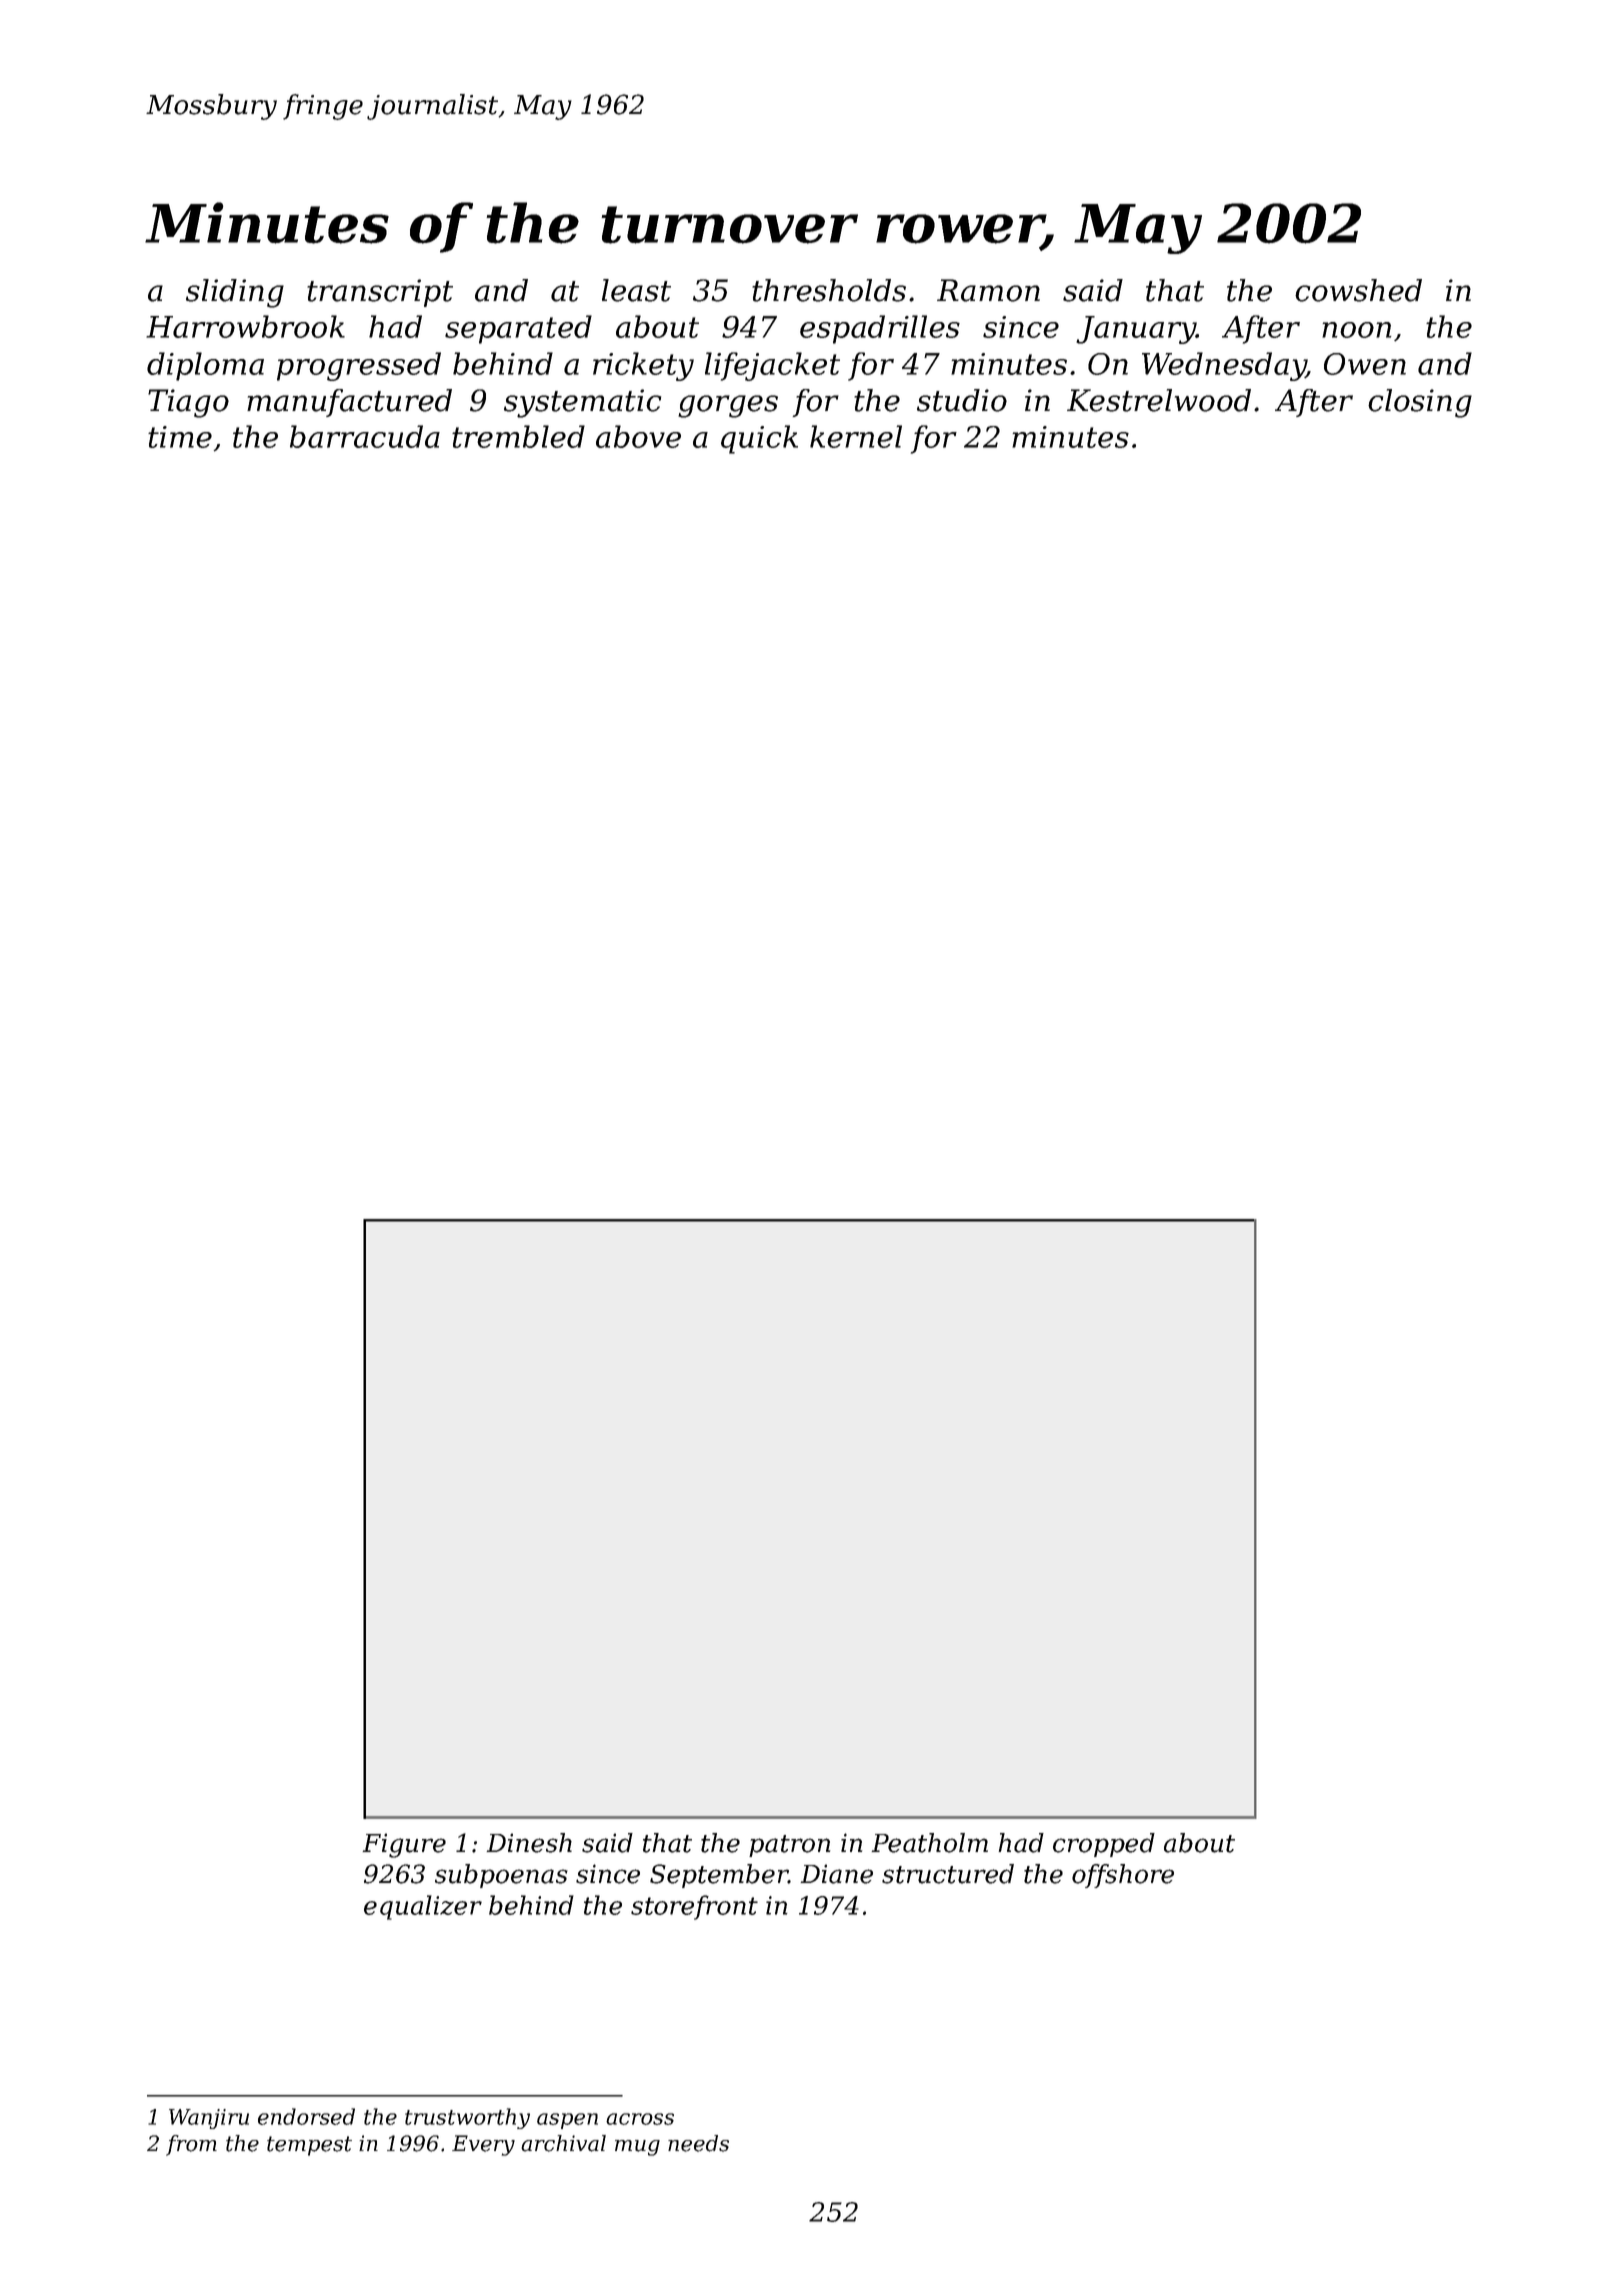 This image has height=2292, width=1620. I want to click on studio, so click(962, 400).
